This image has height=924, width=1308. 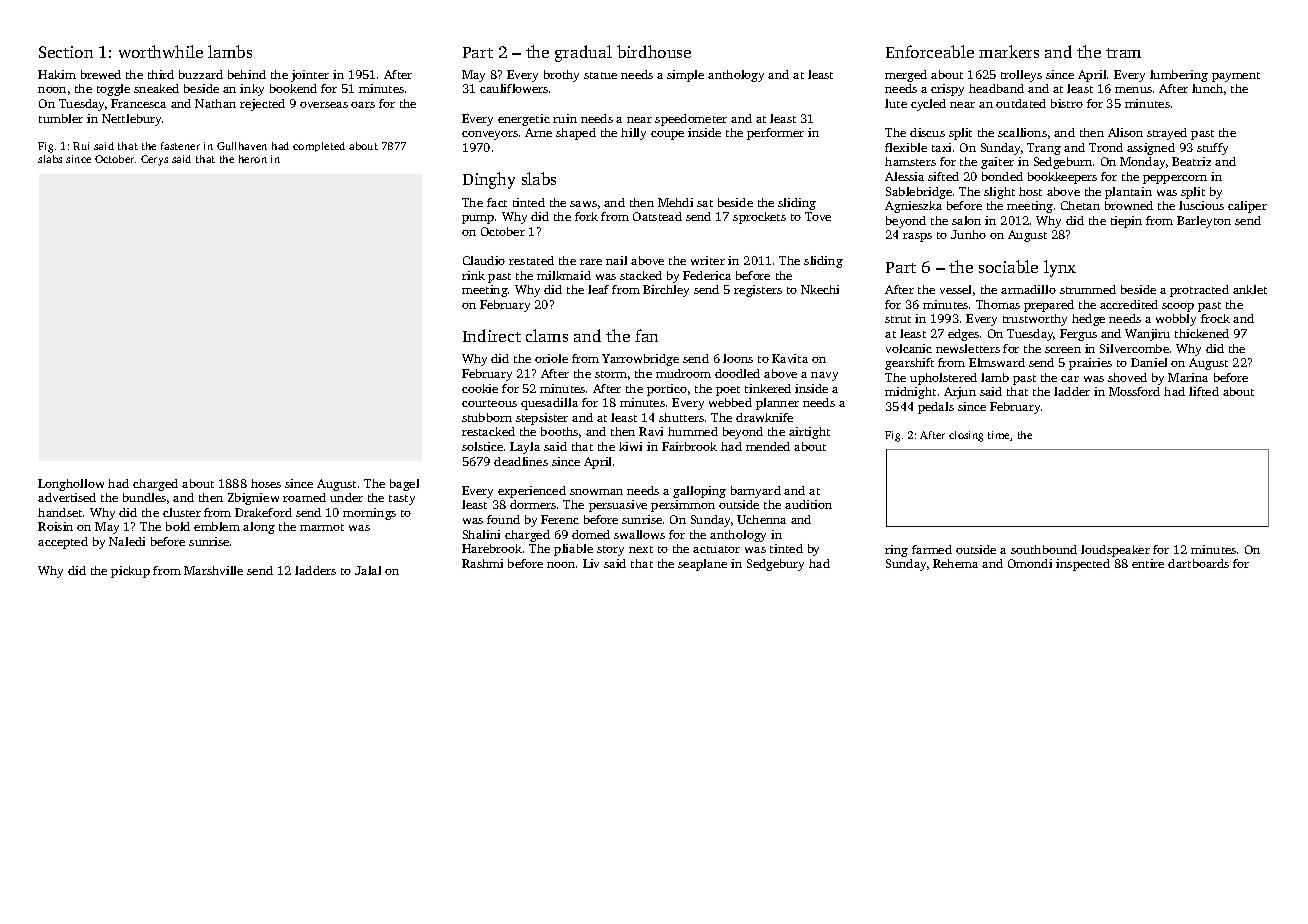 I want to click on birdhouse, so click(x=654, y=51).
